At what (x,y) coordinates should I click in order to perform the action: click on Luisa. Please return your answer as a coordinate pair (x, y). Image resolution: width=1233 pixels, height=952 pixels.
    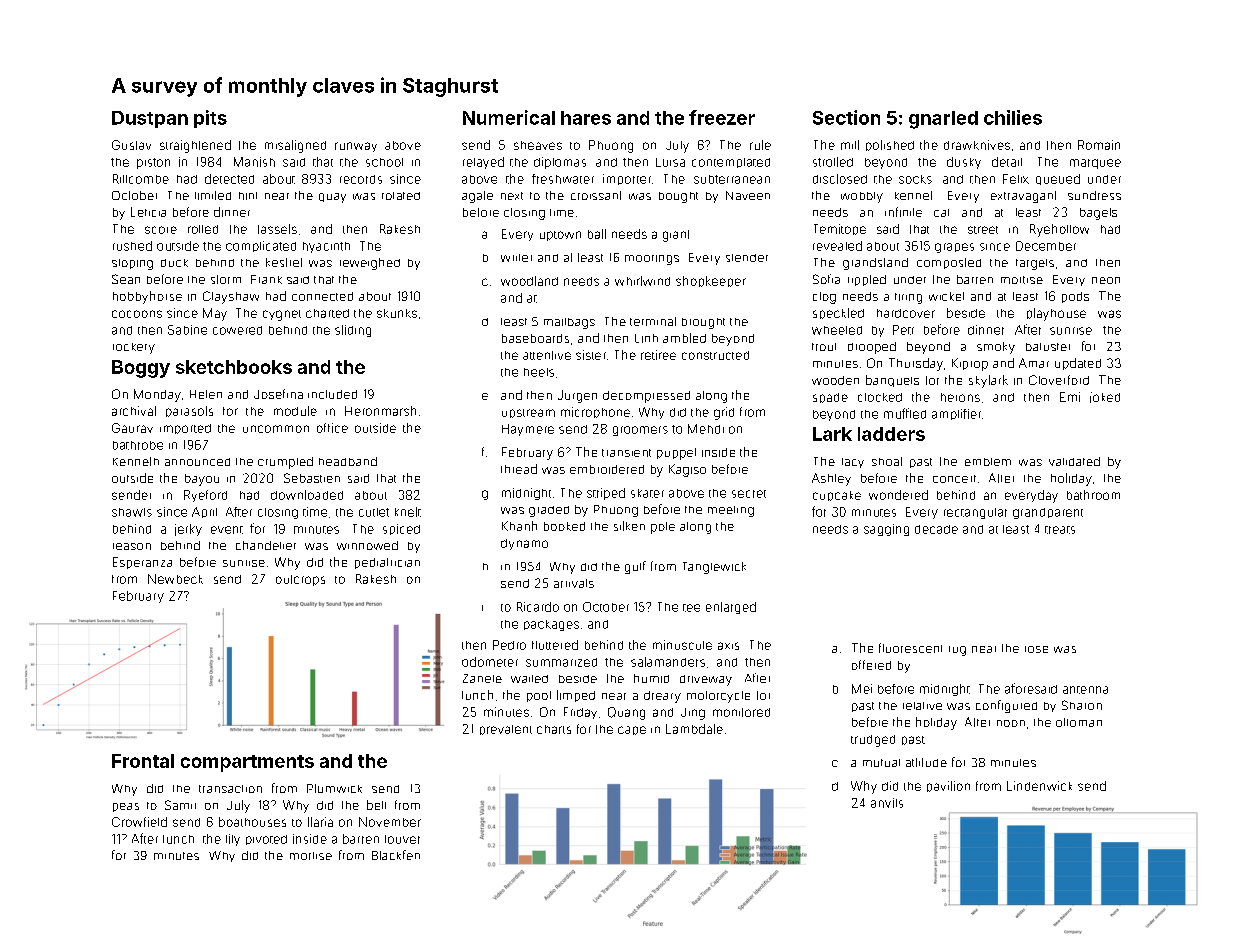
    Looking at the image, I should click on (670, 162).
